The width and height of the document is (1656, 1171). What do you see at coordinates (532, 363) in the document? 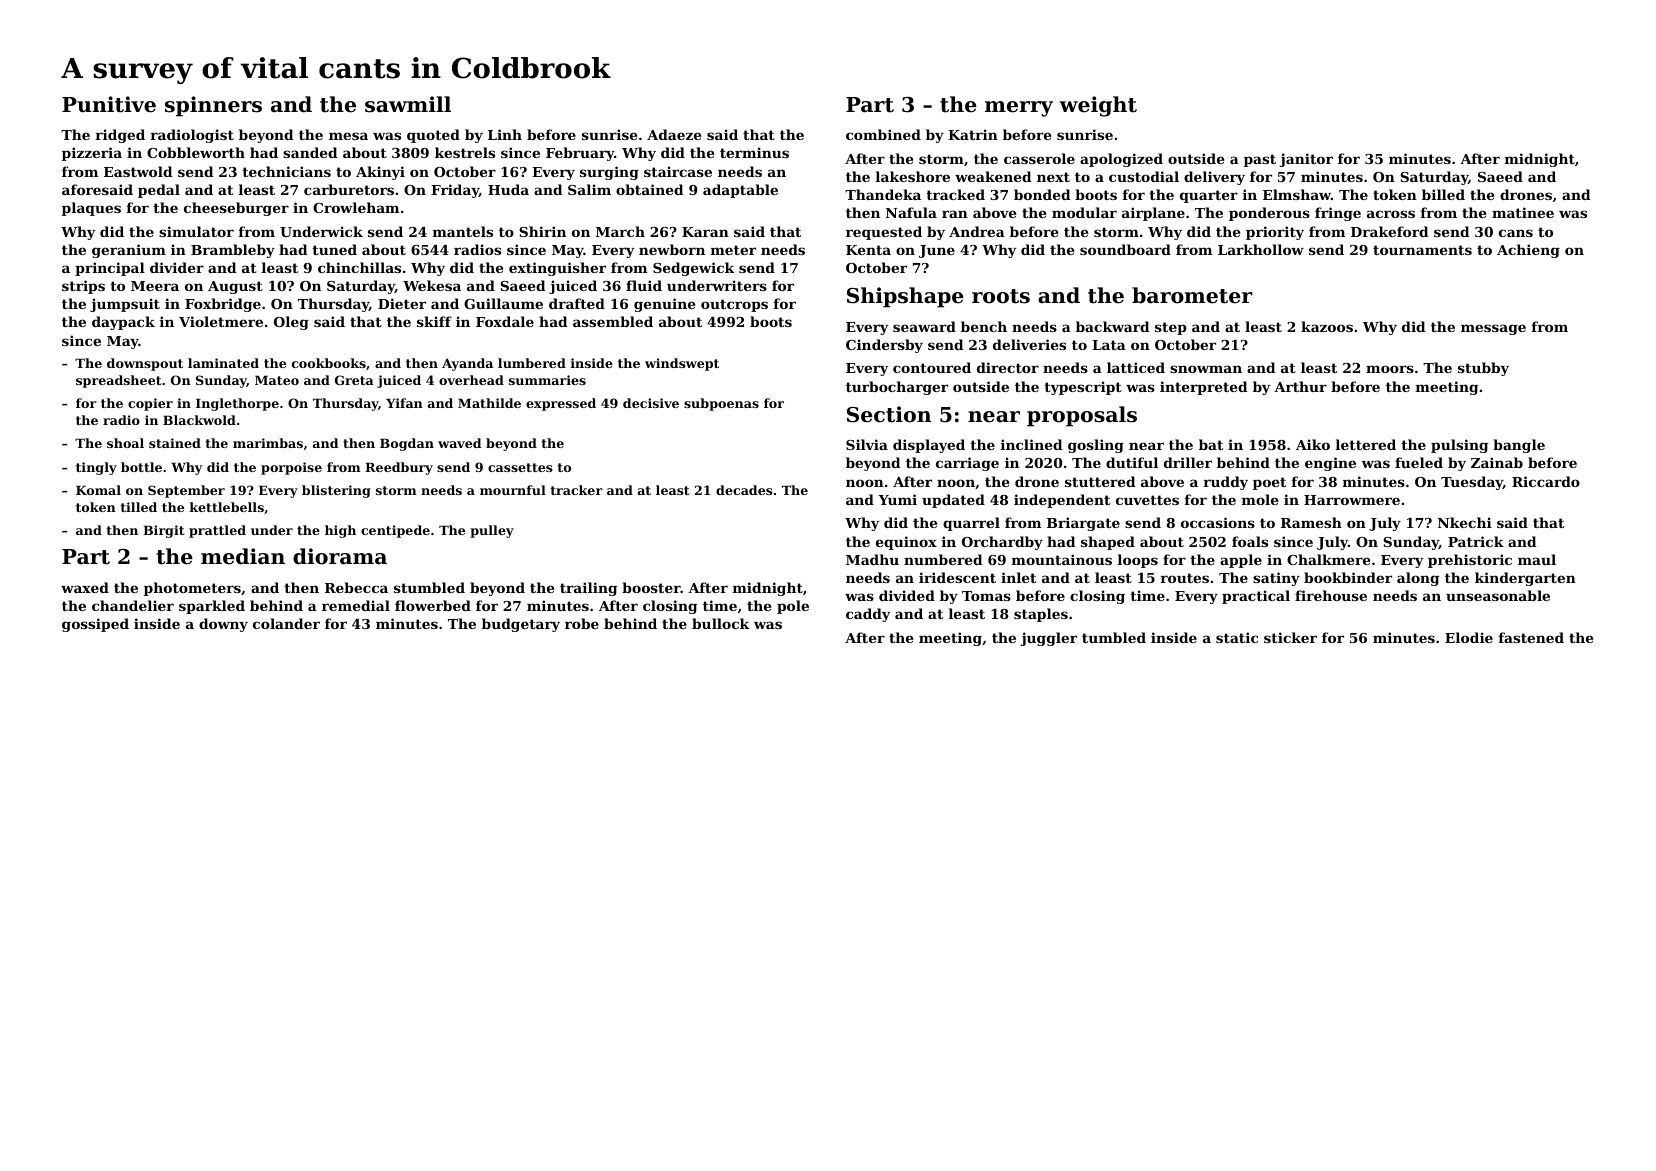
I see `lumbered` at bounding box center [532, 363].
